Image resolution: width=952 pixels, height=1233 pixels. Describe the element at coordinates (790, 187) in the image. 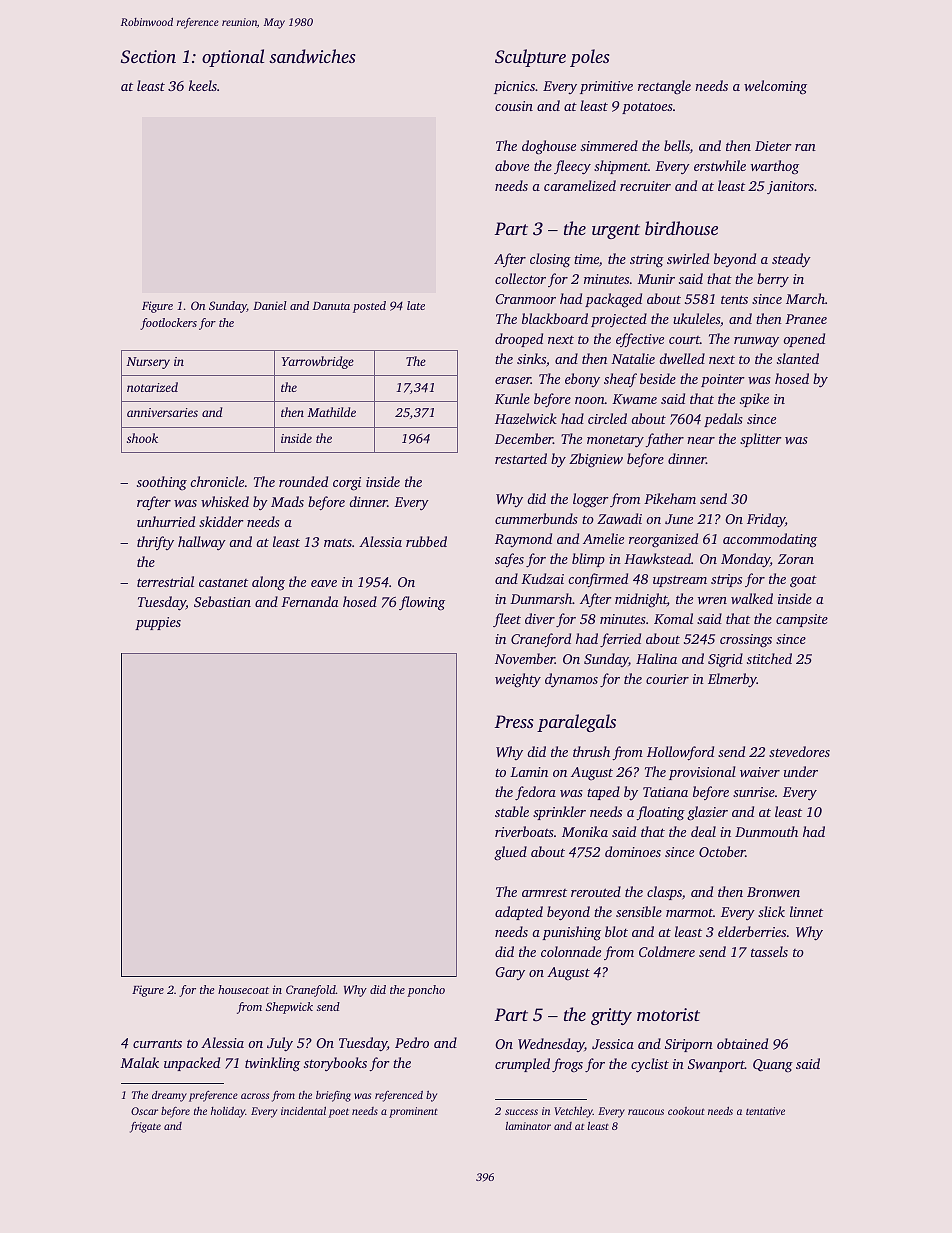

I see `janitors` at that location.
